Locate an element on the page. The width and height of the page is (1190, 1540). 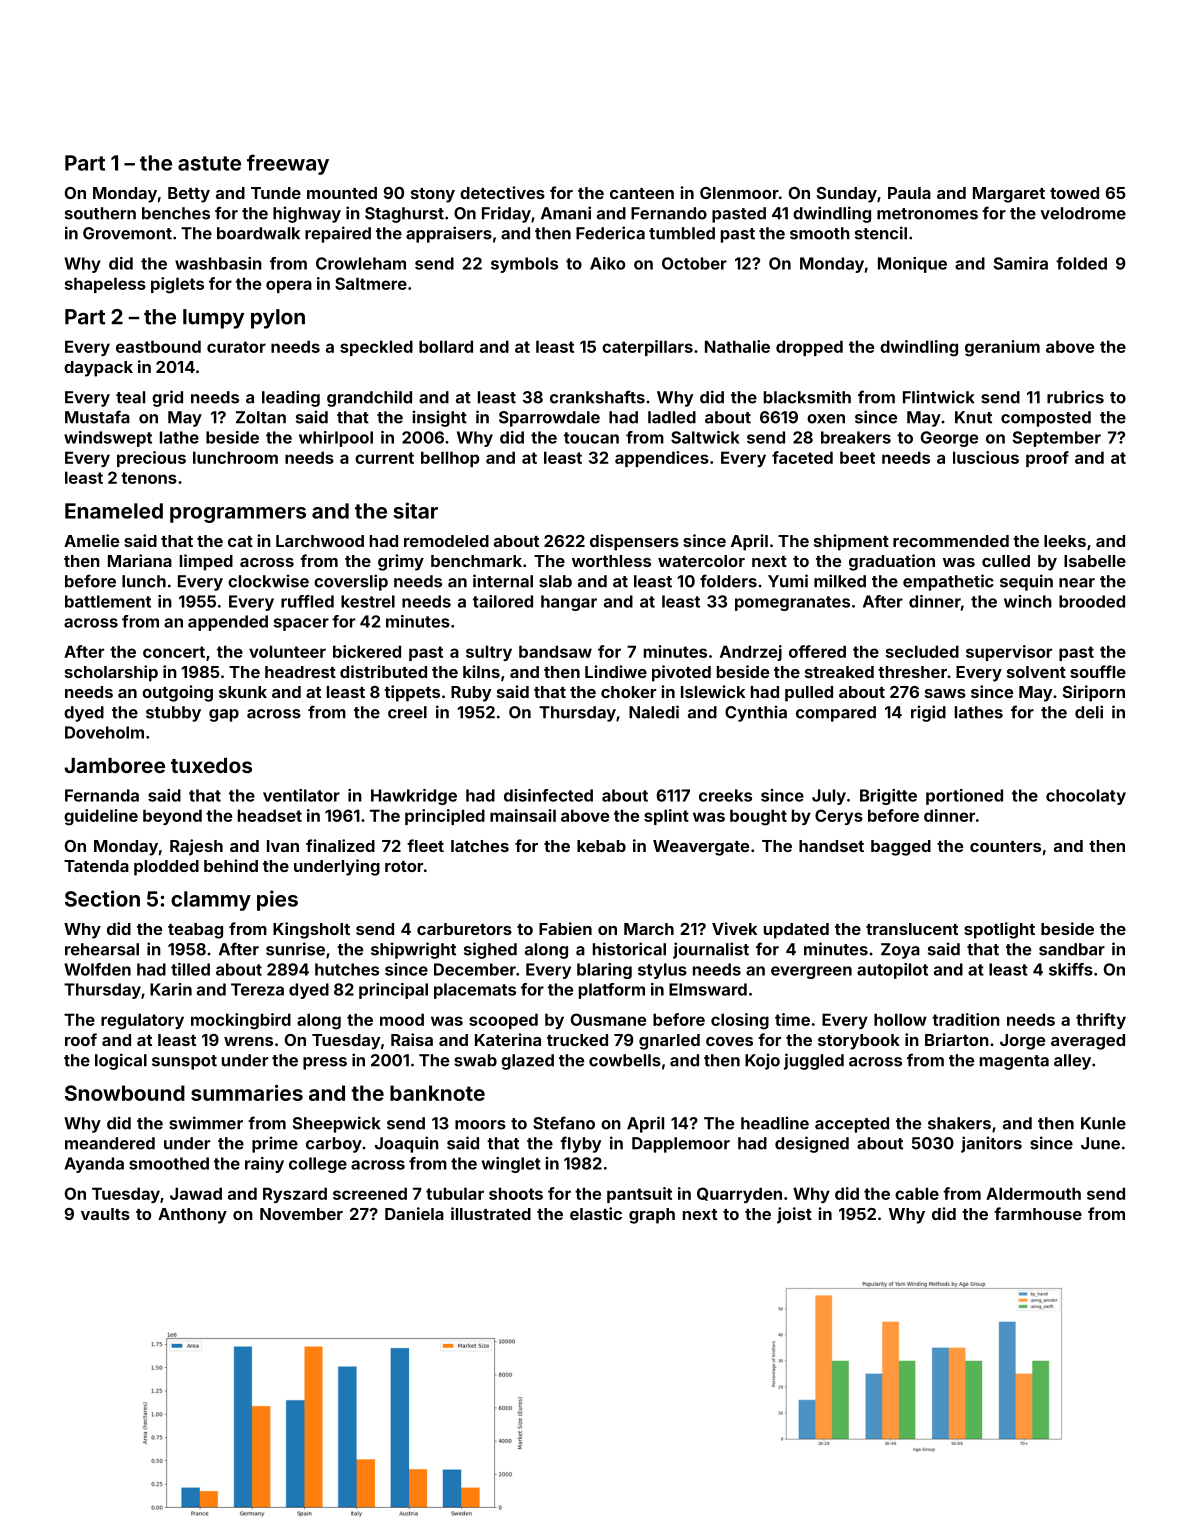
moors is located at coordinates (480, 1125).
